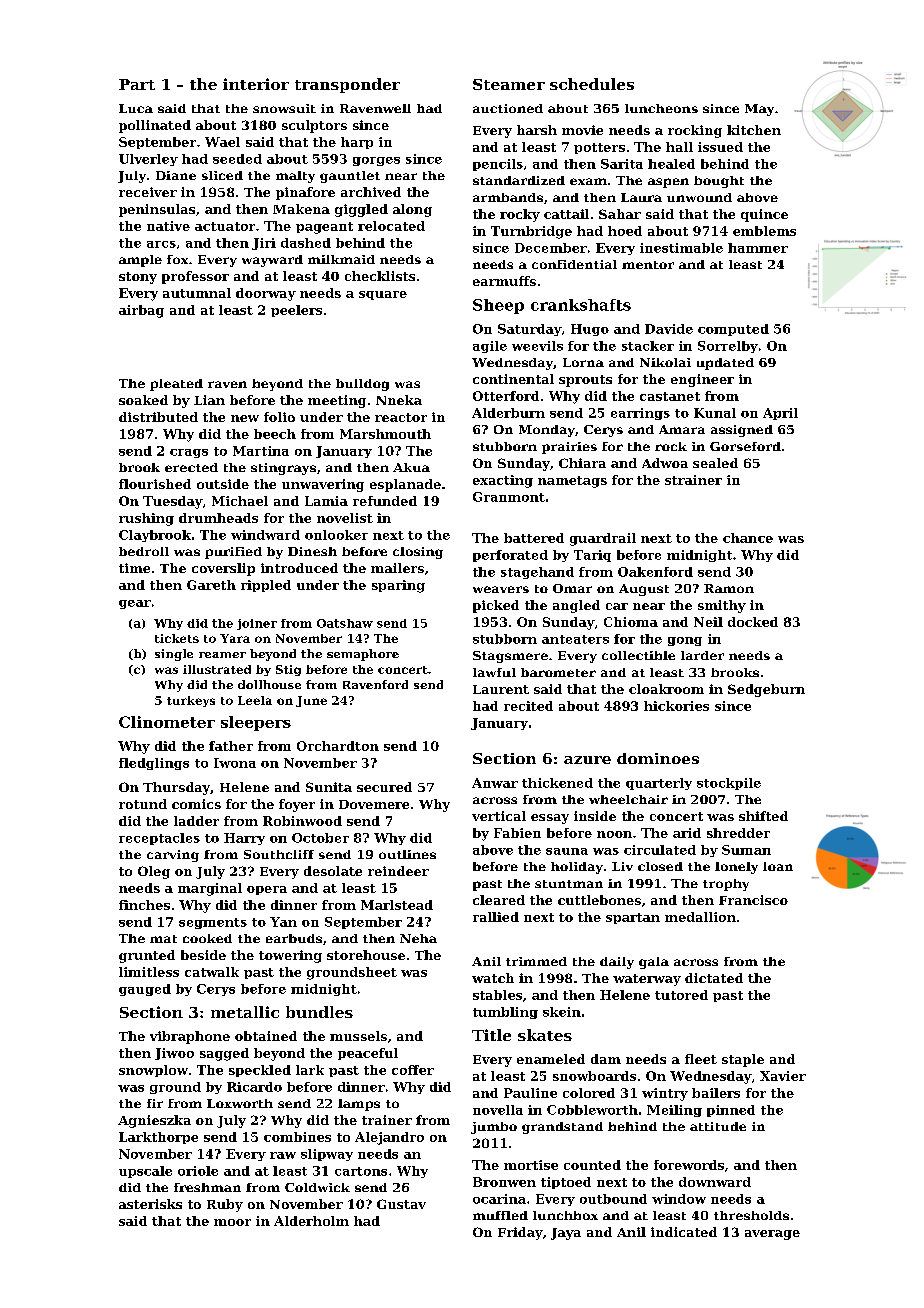  What do you see at coordinates (537, 130) in the document?
I see `harsh` at bounding box center [537, 130].
